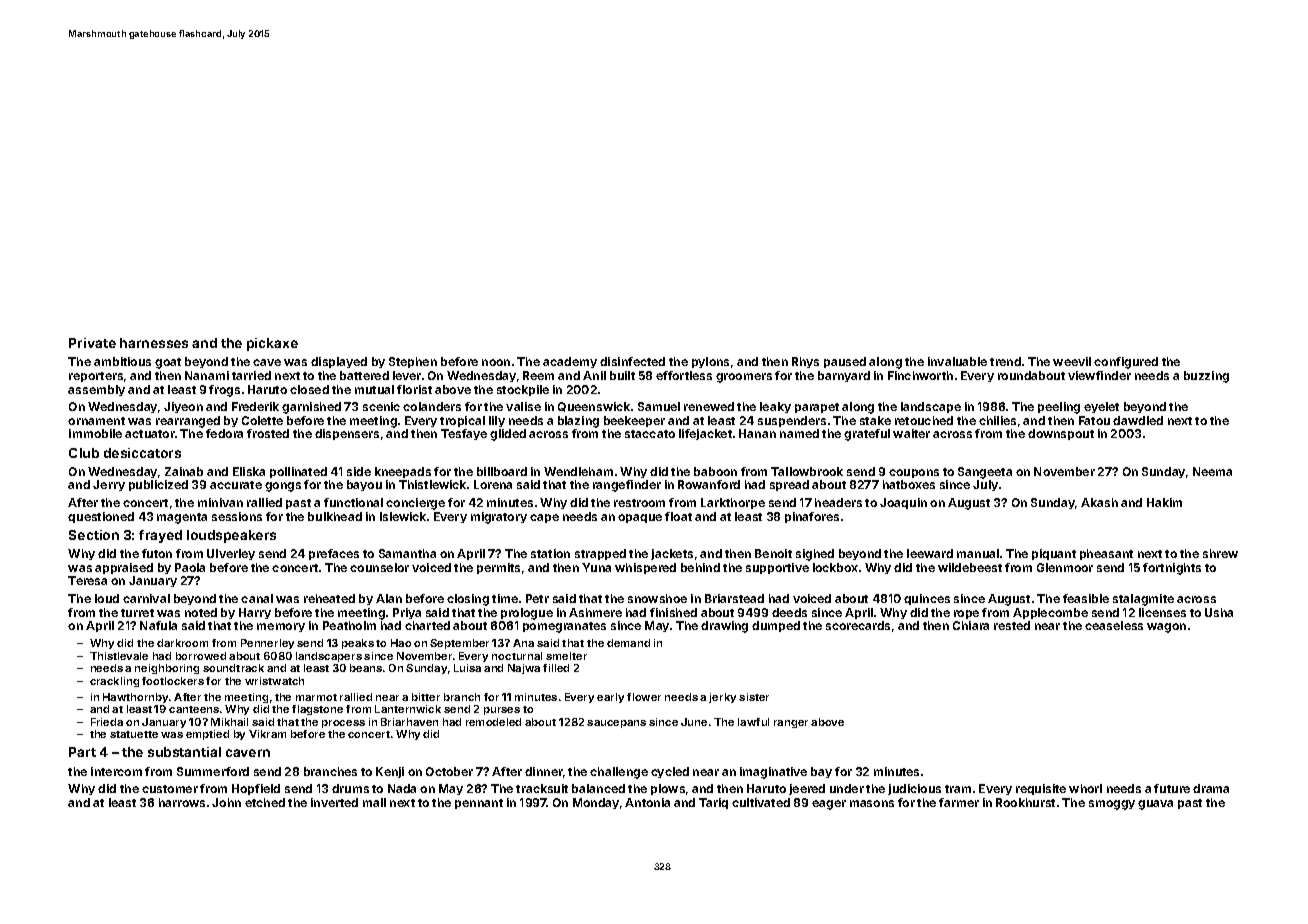 The width and height of the screenshot is (1308, 924). I want to click on wagon, so click(1166, 628).
